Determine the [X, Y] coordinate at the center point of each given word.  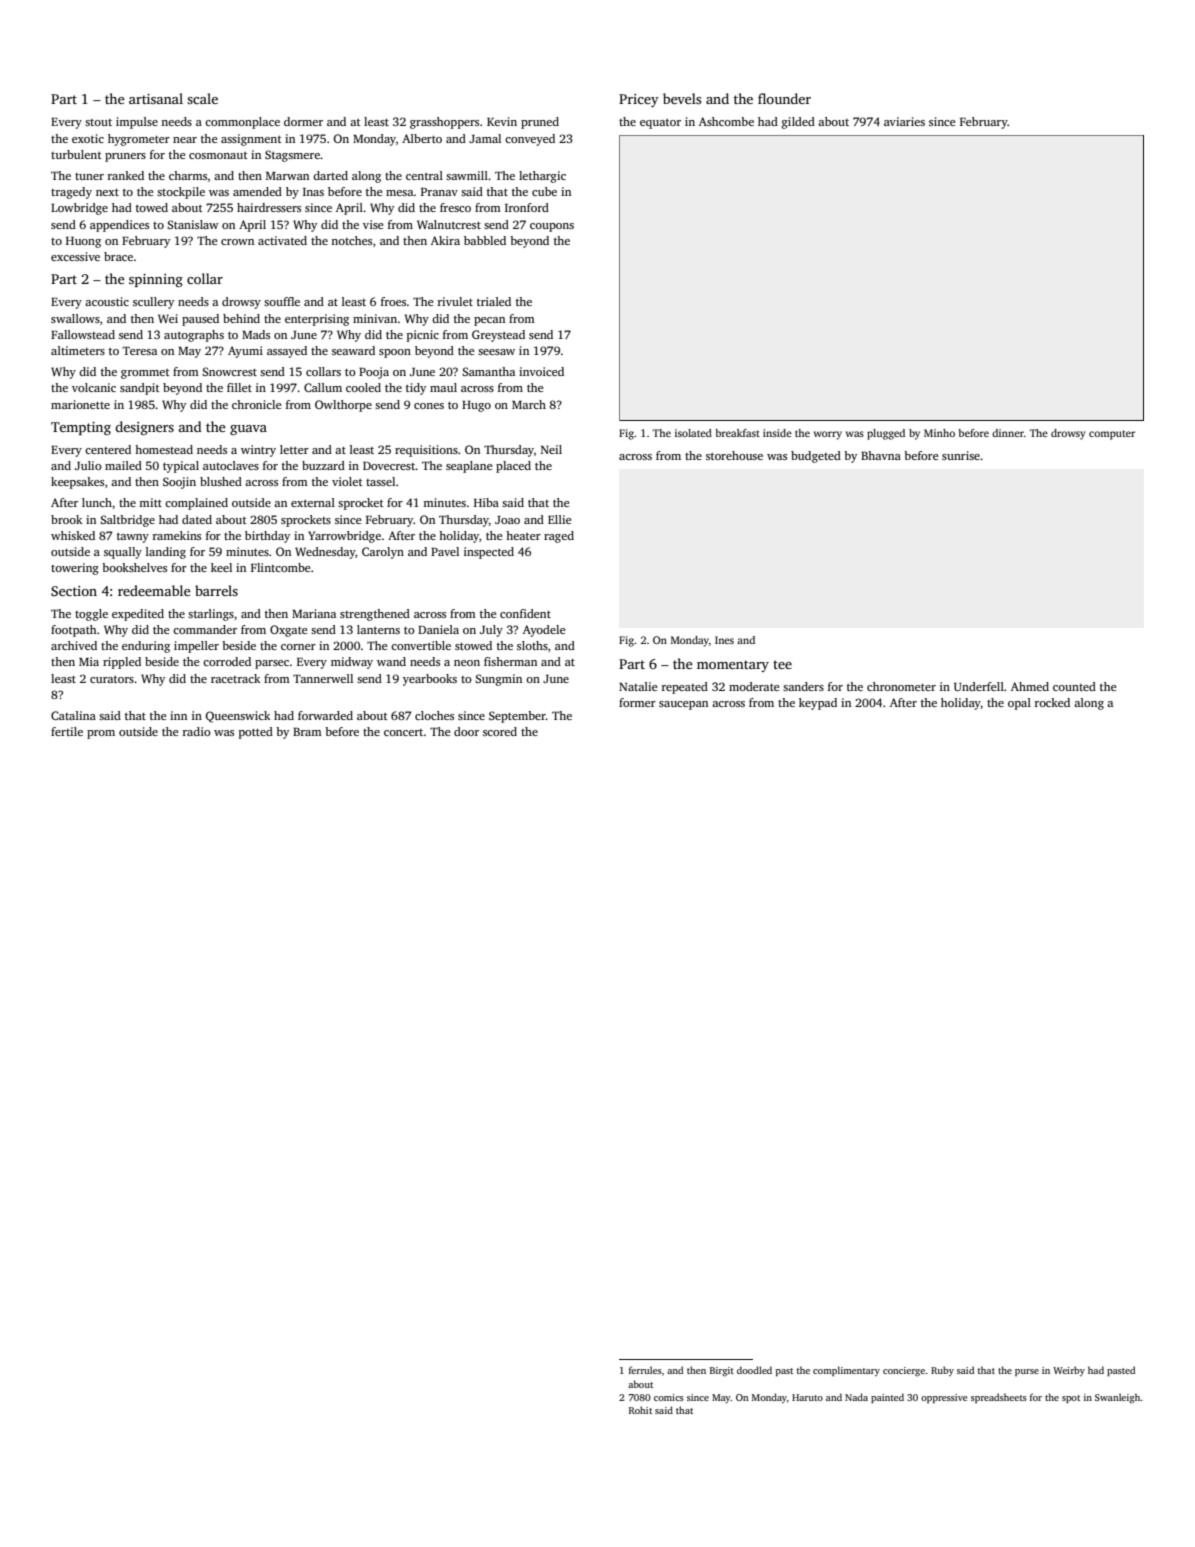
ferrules [645, 1370]
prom [101, 734]
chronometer [901, 686]
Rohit [640, 1410]
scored [500, 731]
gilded [798, 123]
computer [1112, 435]
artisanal [156, 98]
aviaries [904, 121]
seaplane [469, 467]
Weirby [1069, 1371]
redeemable [154, 590]
